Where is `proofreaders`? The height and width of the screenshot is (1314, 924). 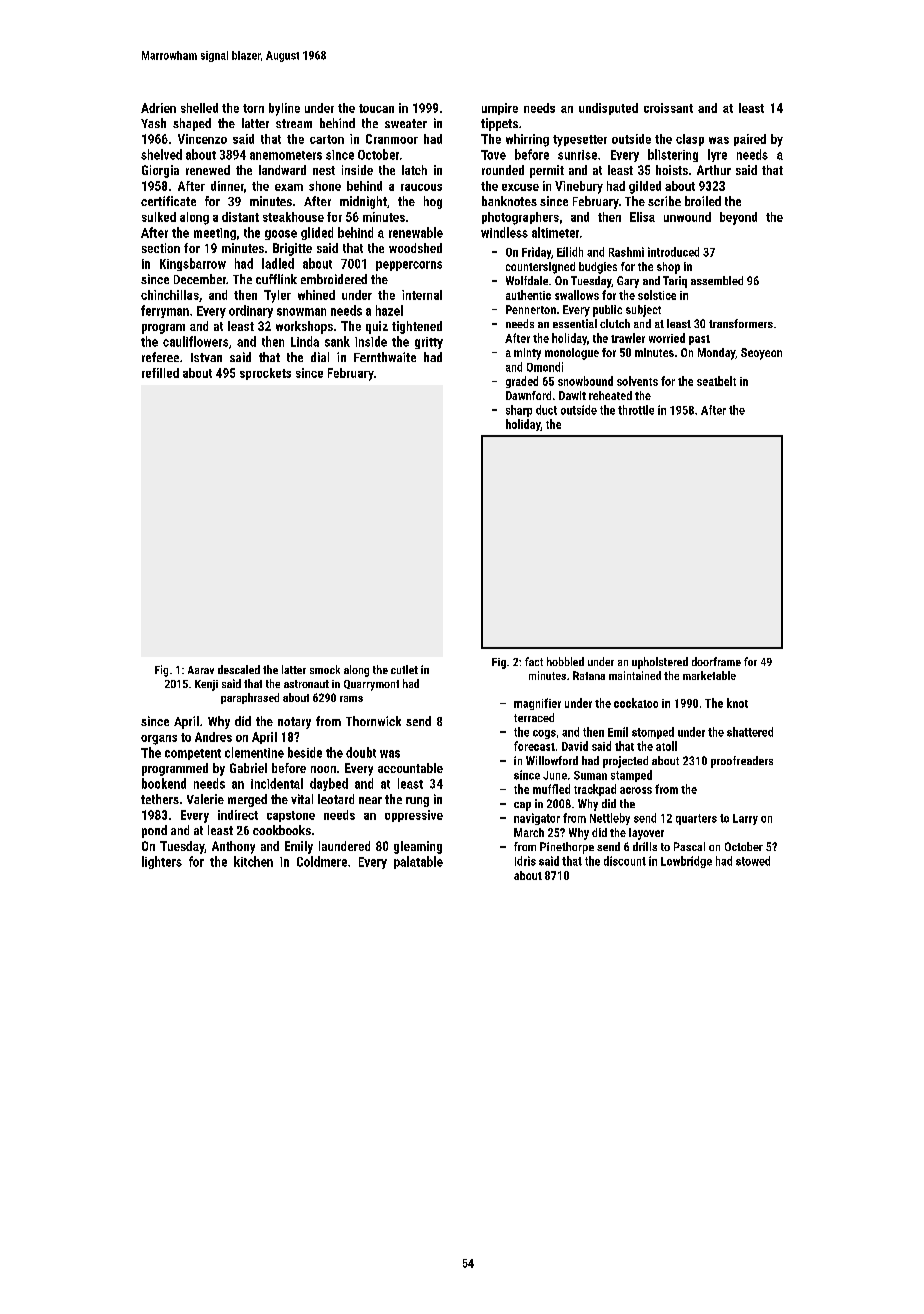 proofreaders is located at coordinates (742, 762).
